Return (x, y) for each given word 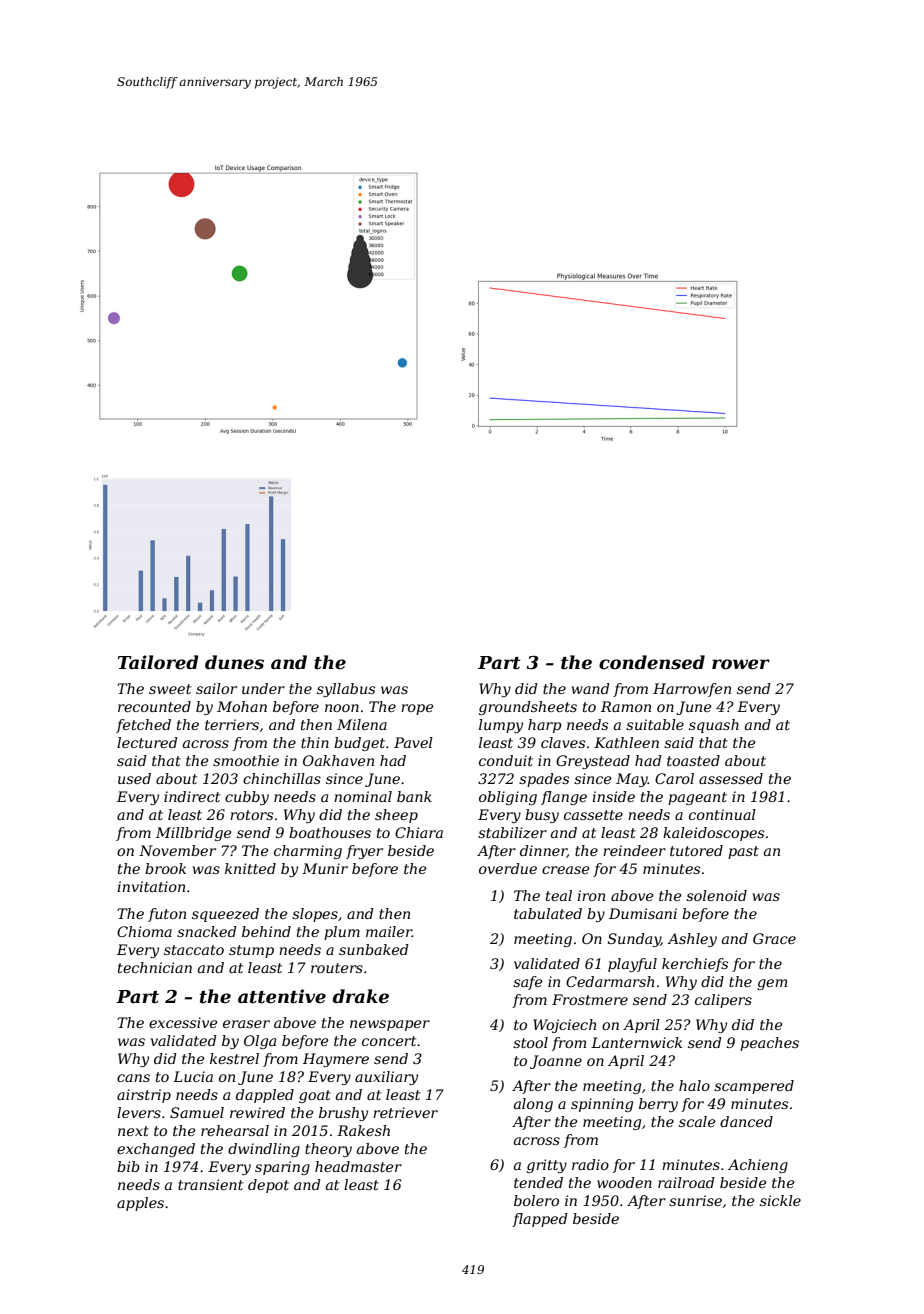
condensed (652, 662)
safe (527, 983)
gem (772, 984)
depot (268, 1186)
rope (417, 709)
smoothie (246, 760)
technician (155, 967)
